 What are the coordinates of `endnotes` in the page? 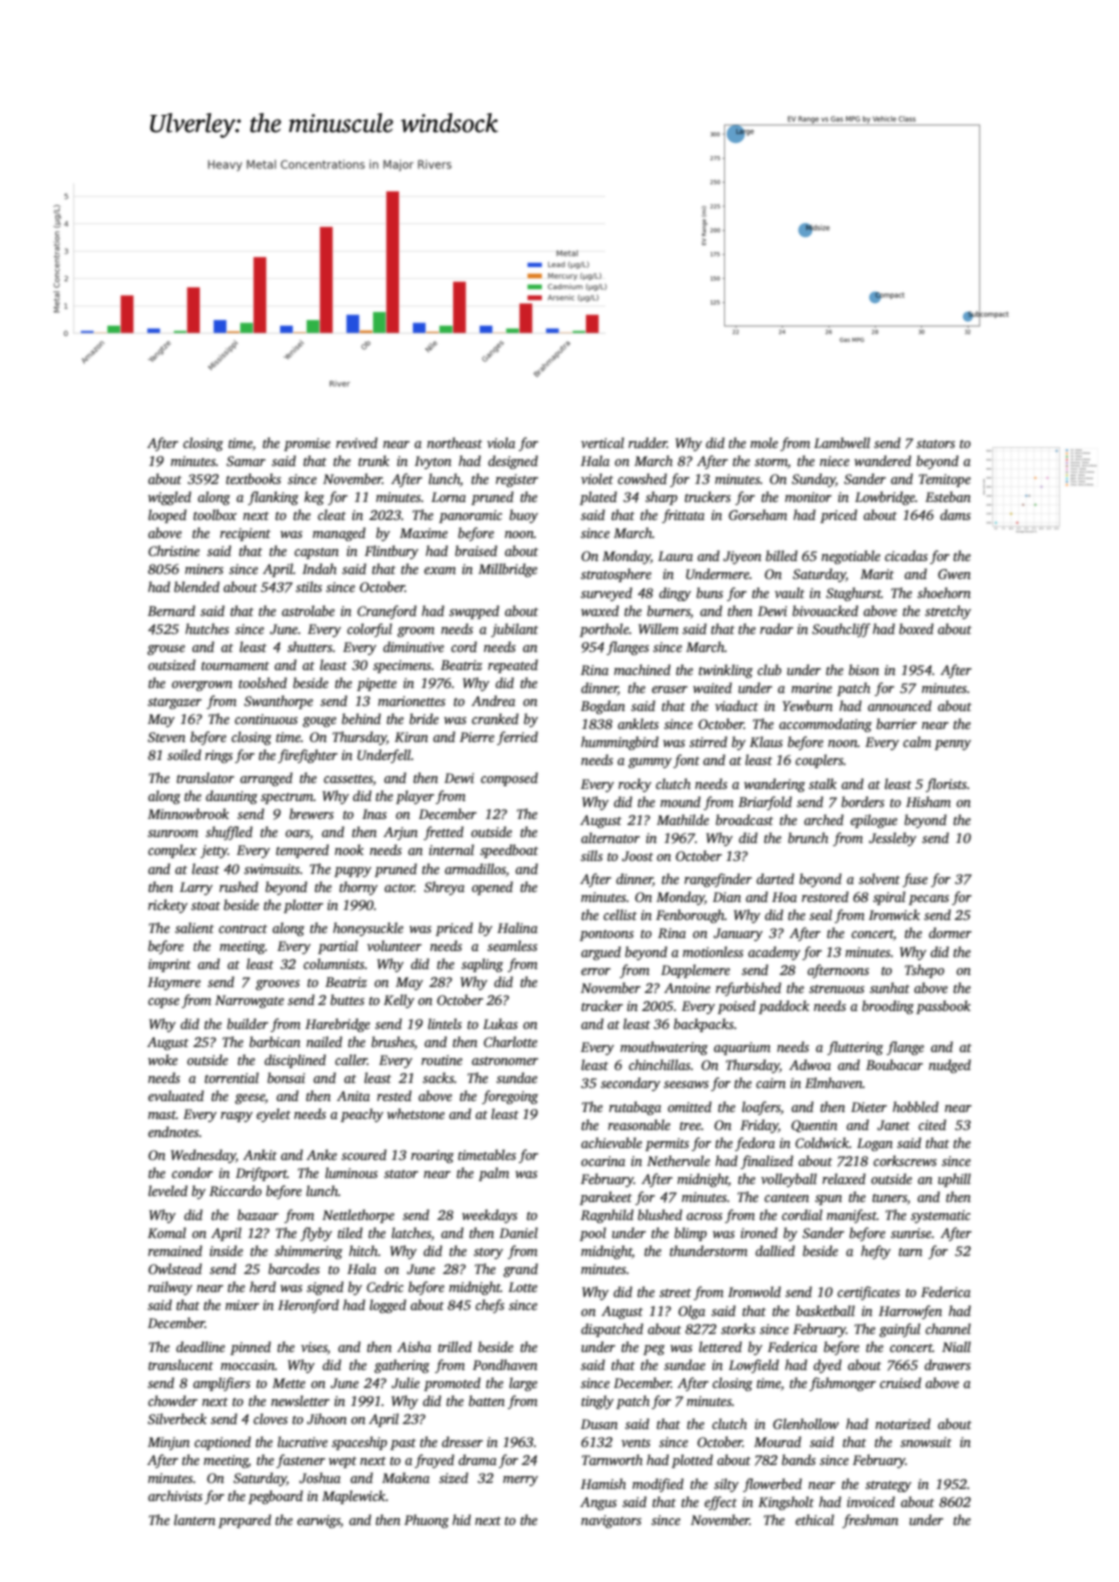 It's located at (173, 1131).
